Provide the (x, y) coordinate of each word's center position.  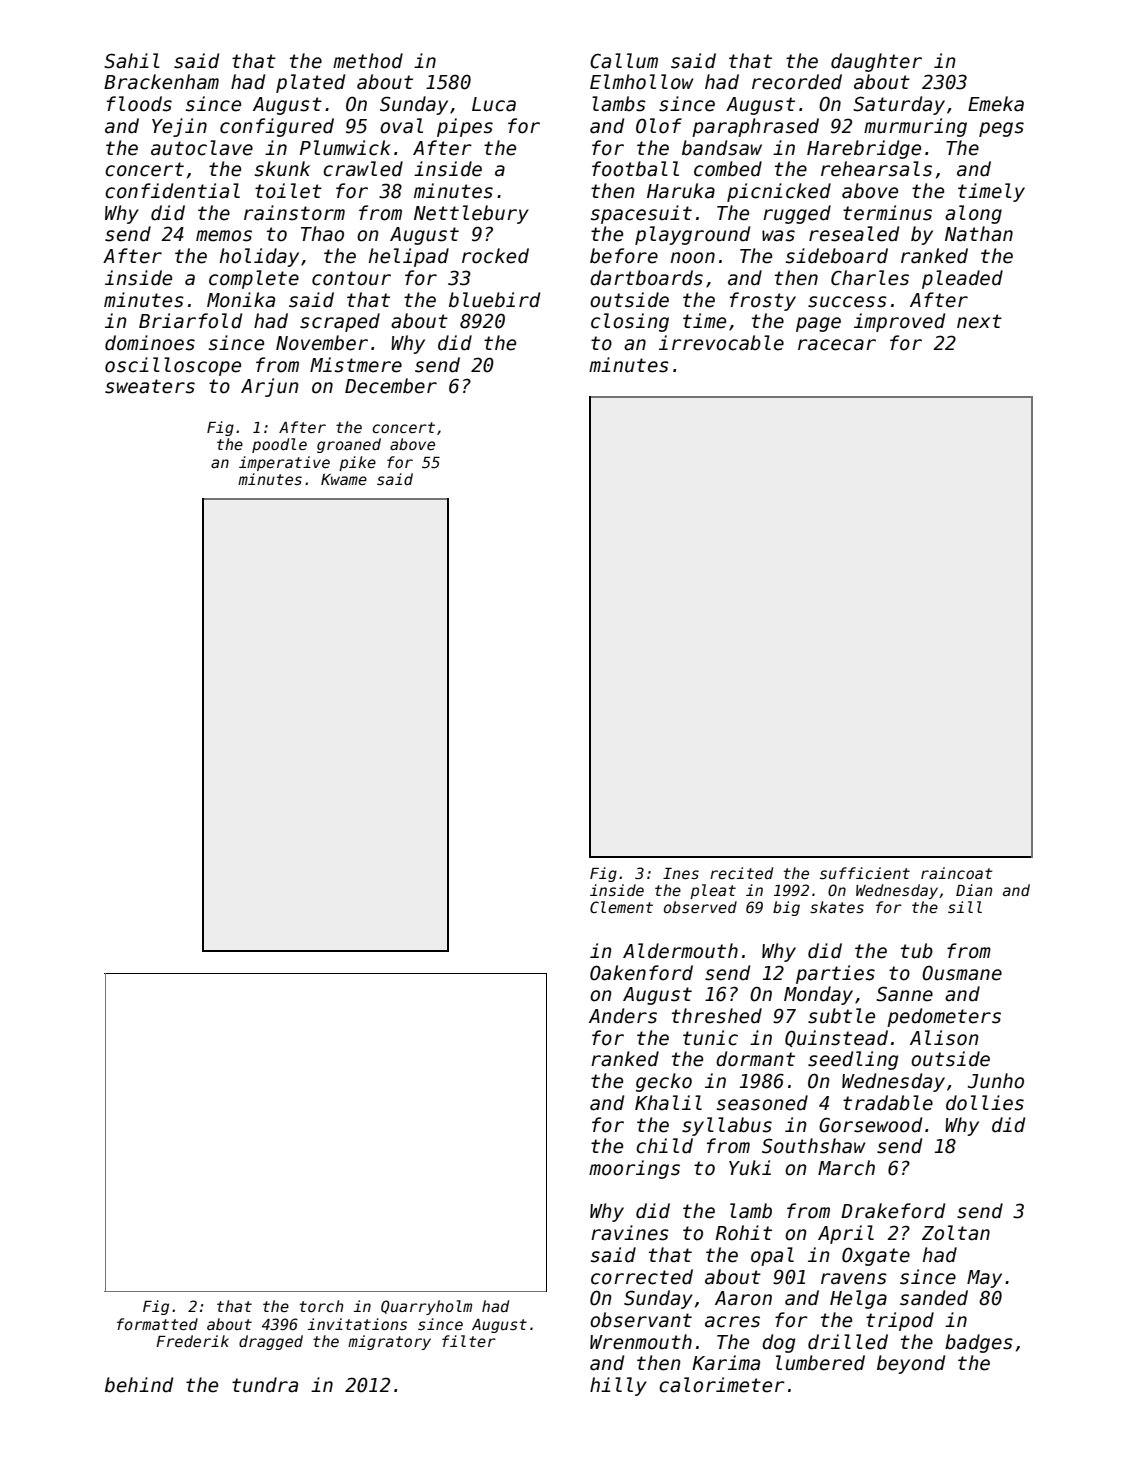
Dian (974, 890)
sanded (934, 1298)
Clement (621, 907)
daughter (876, 62)
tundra (265, 1385)
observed (700, 907)
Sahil (132, 61)
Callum (624, 61)
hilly (618, 1386)
